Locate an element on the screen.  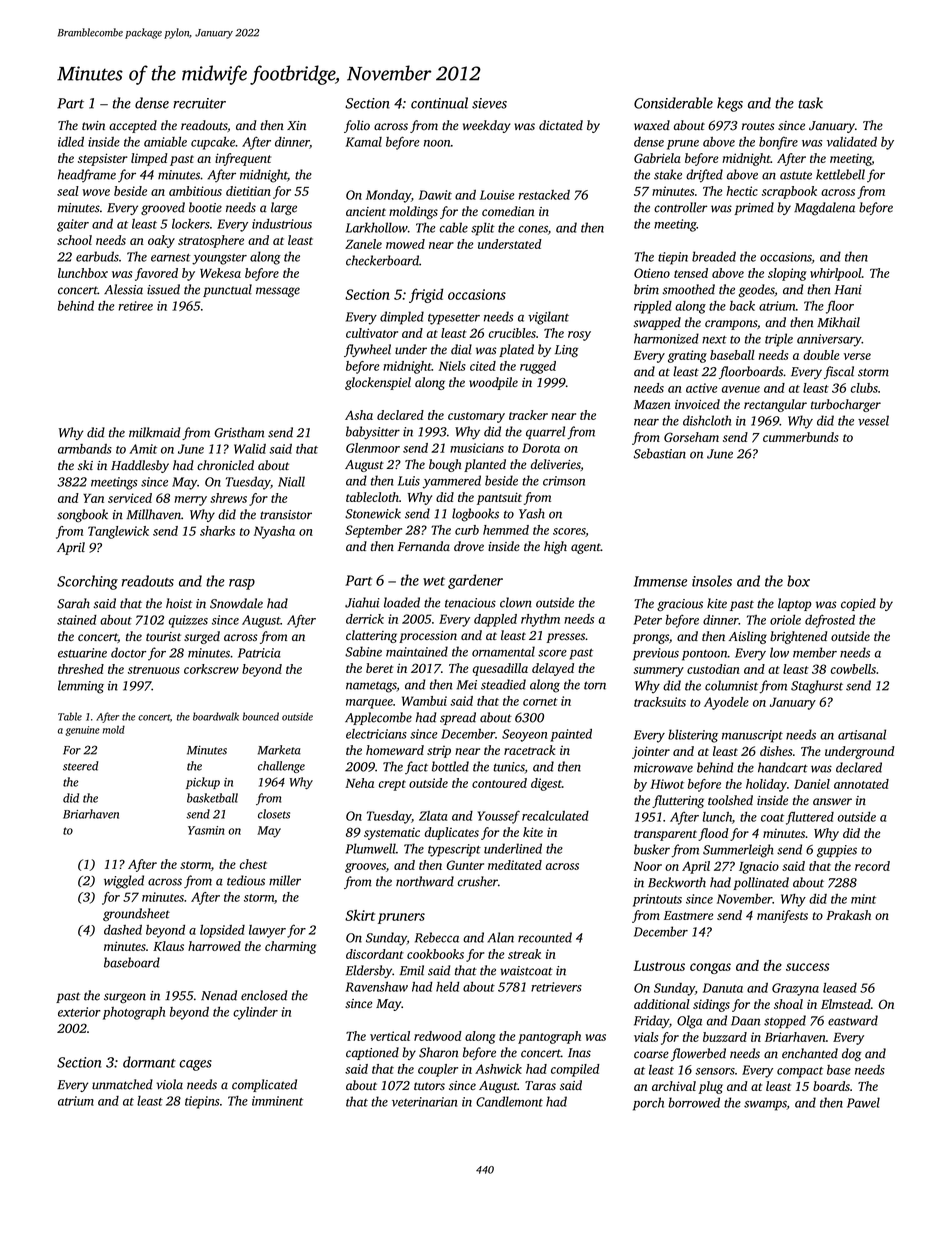
Candlemont is located at coordinates (509, 1101).
